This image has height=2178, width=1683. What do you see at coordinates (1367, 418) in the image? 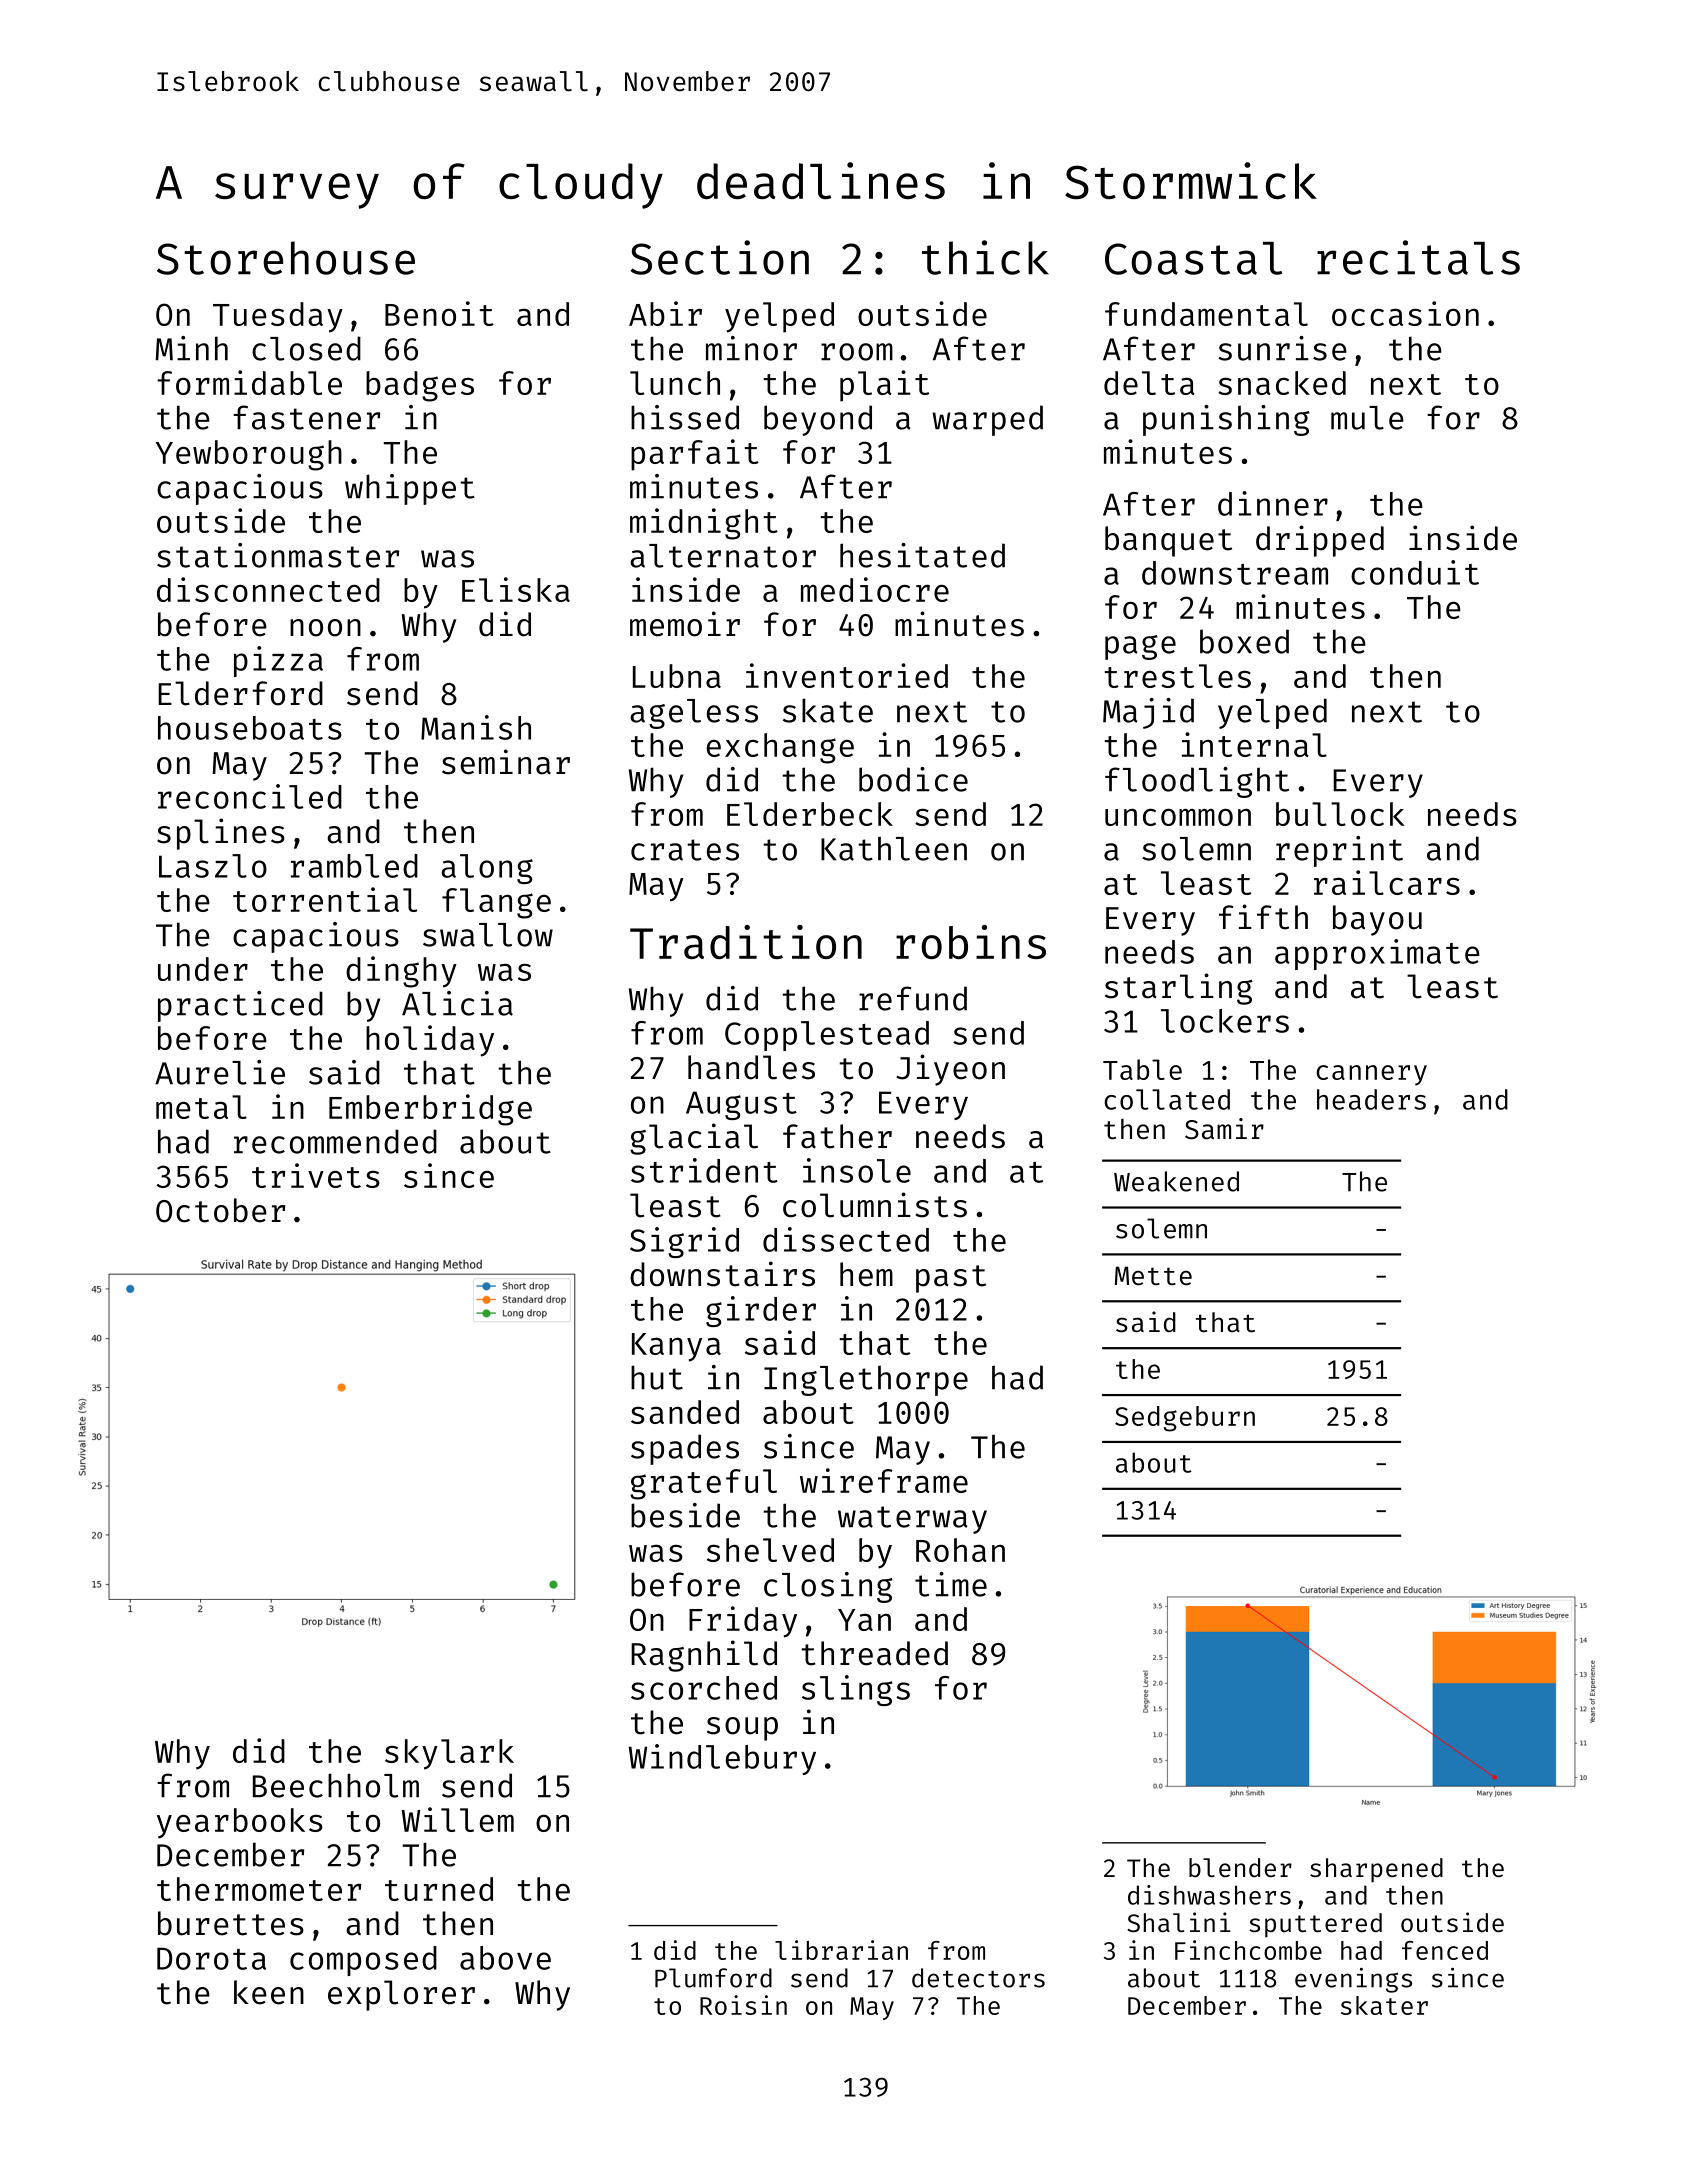
I see `mule` at bounding box center [1367, 418].
